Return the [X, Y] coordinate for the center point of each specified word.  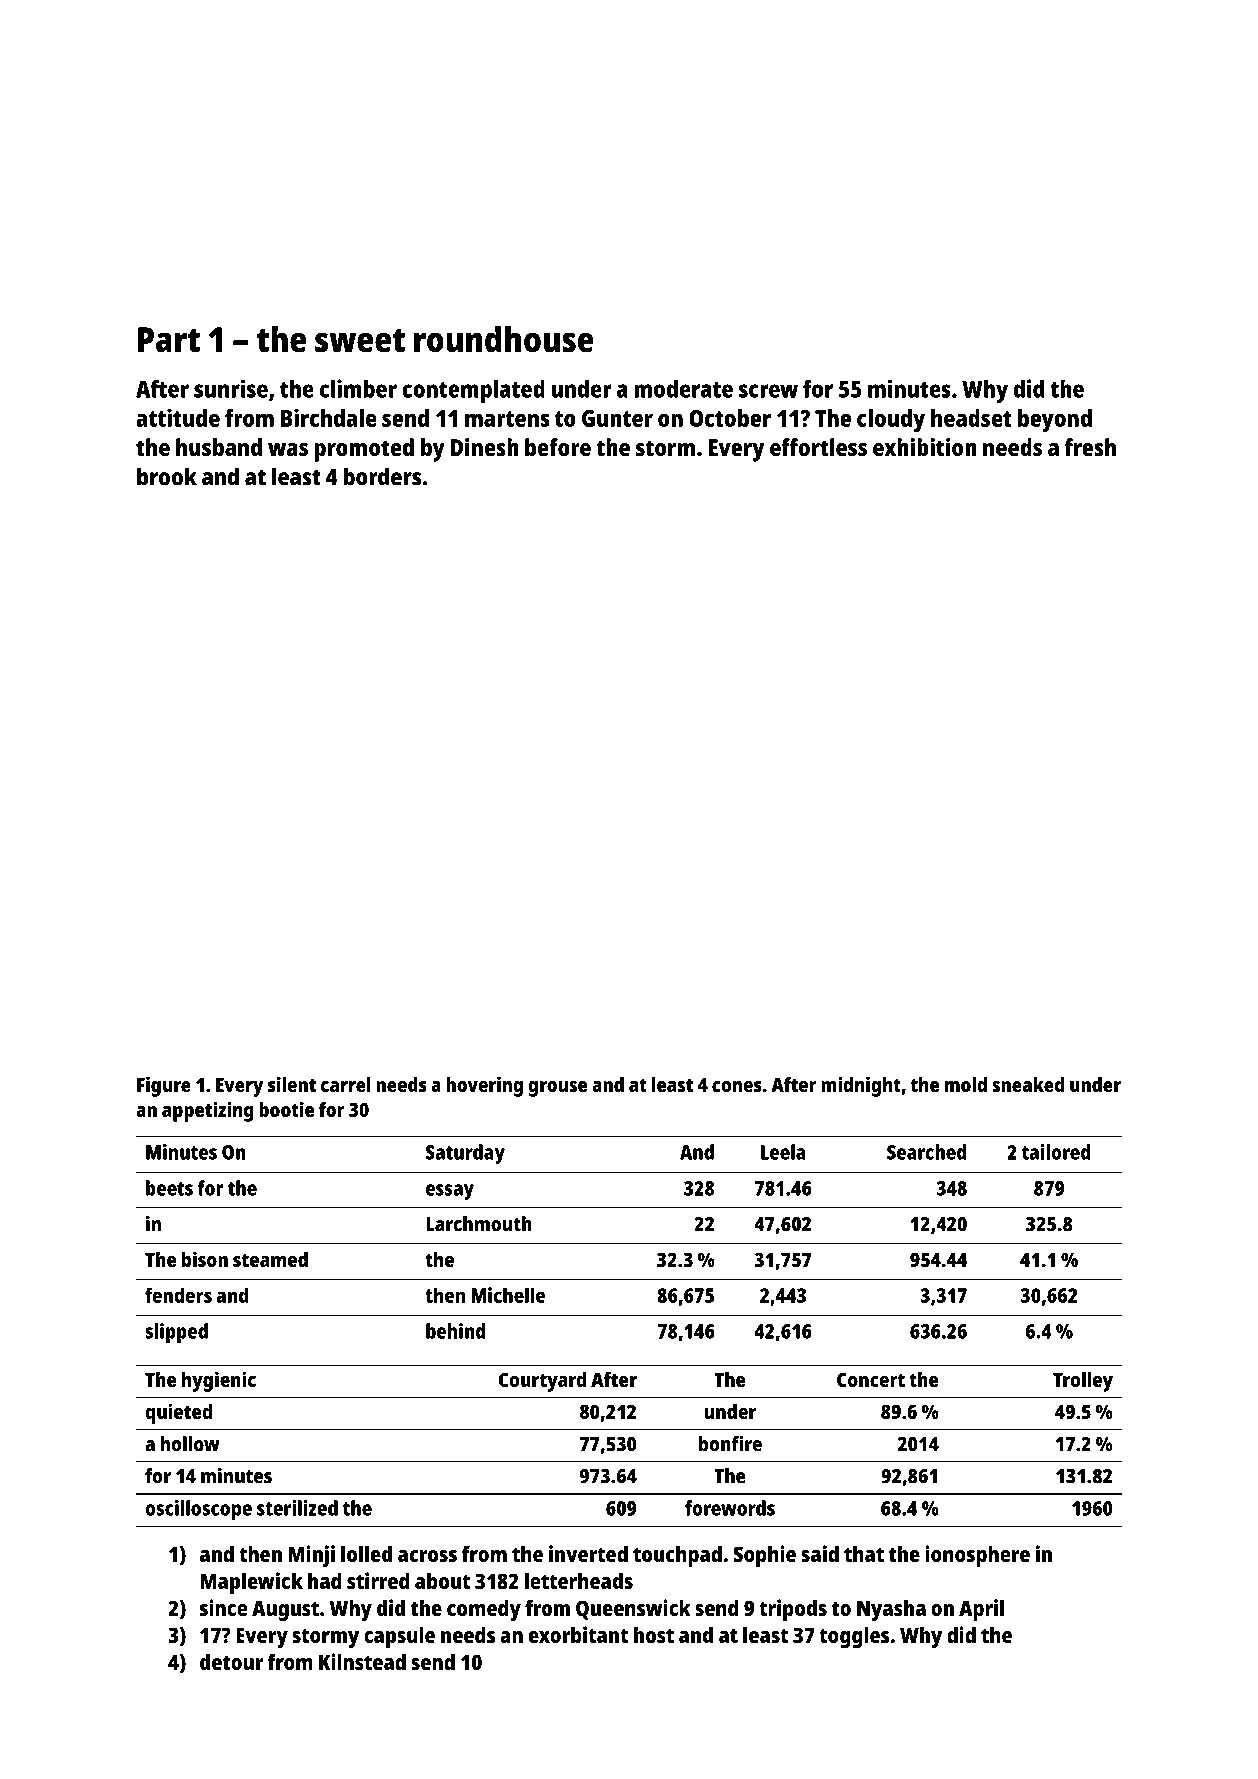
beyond [1055, 421]
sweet [360, 341]
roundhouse [504, 339]
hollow [190, 1444]
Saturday [465, 1154]
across [427, 1556]
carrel [346, 1084]
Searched [927, 1152]
